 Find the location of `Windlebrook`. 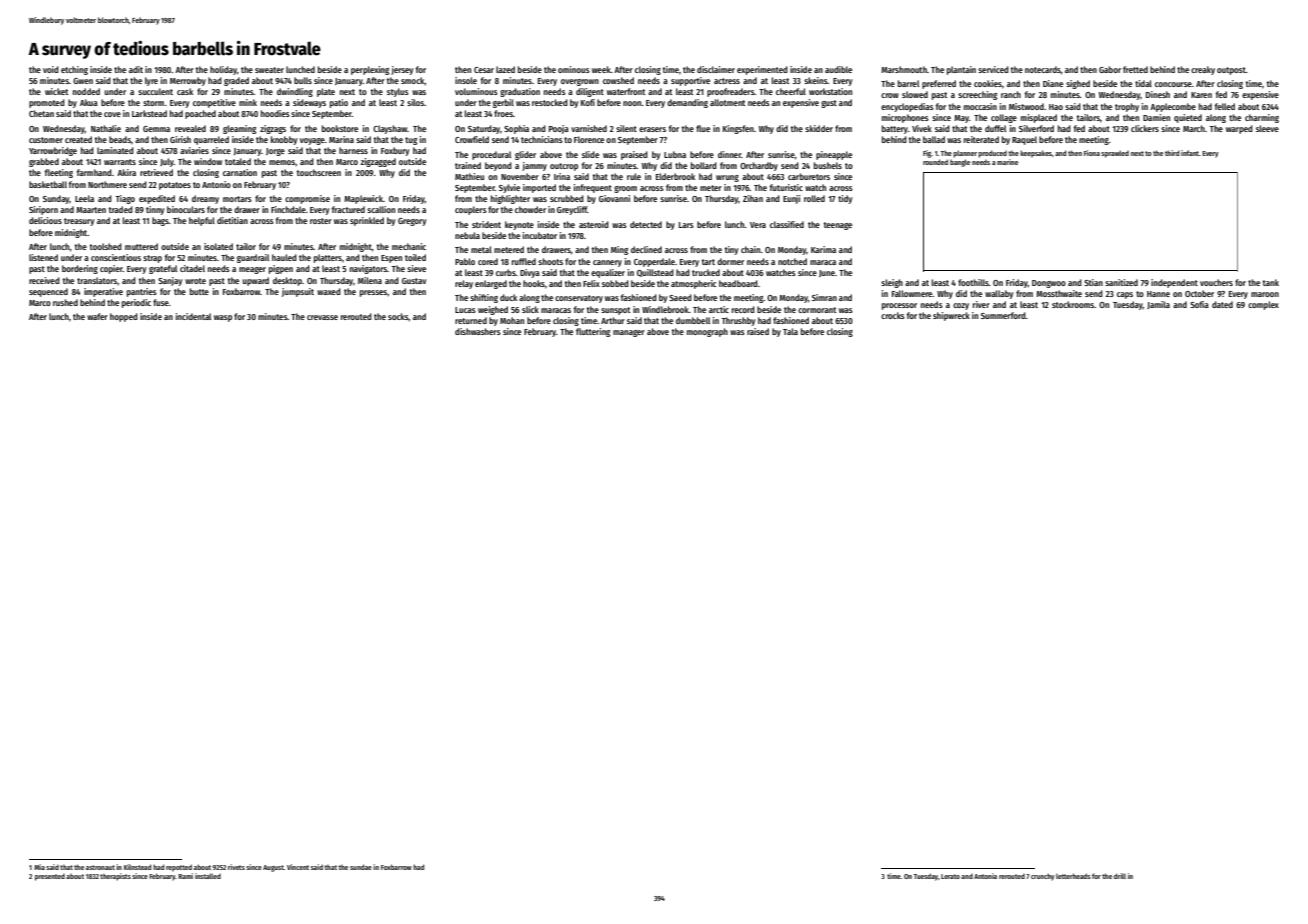

Windlebrook is located at coordinates (665, 309).
